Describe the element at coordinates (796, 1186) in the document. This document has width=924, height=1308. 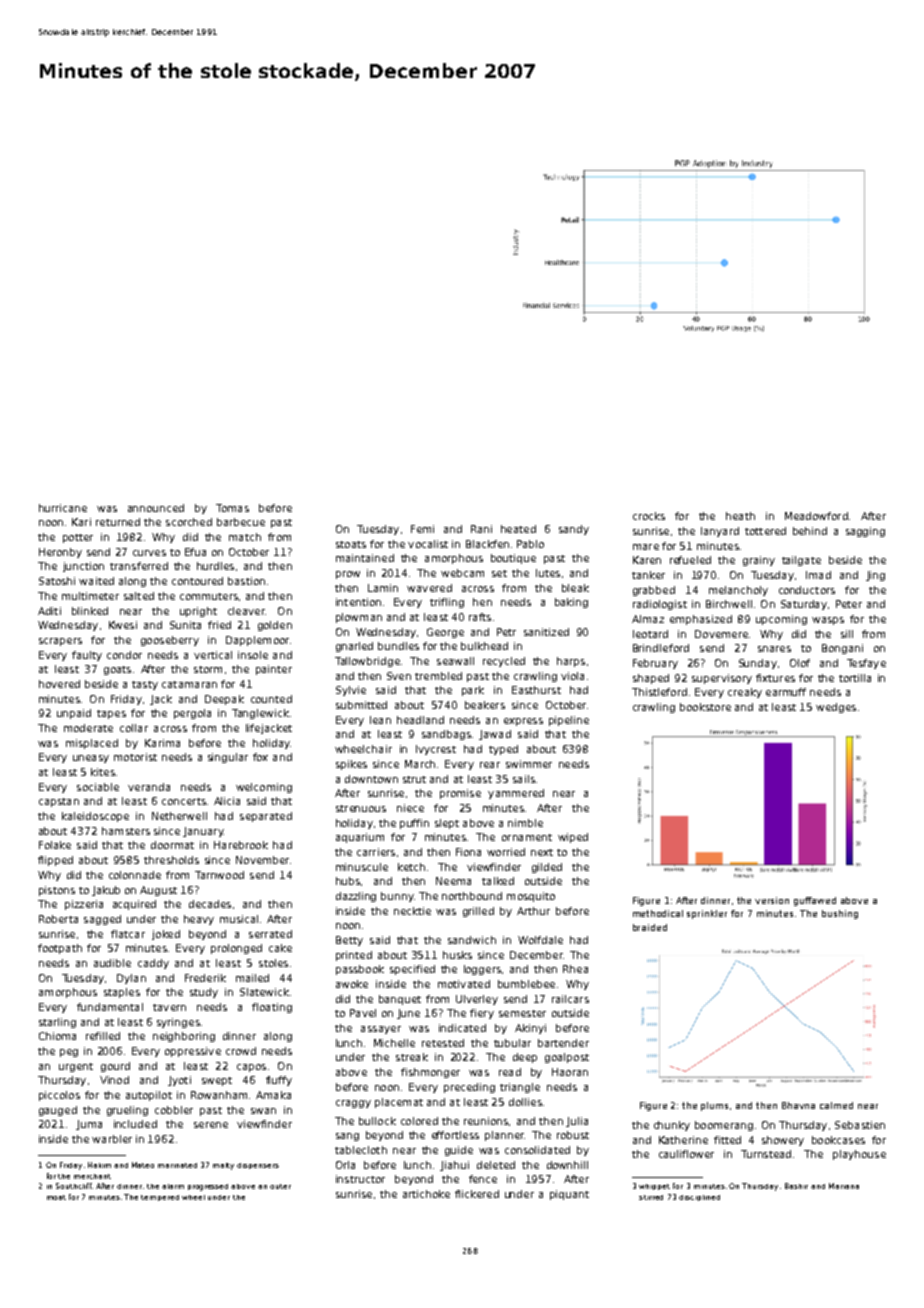
I see `Bashir` at that location.
